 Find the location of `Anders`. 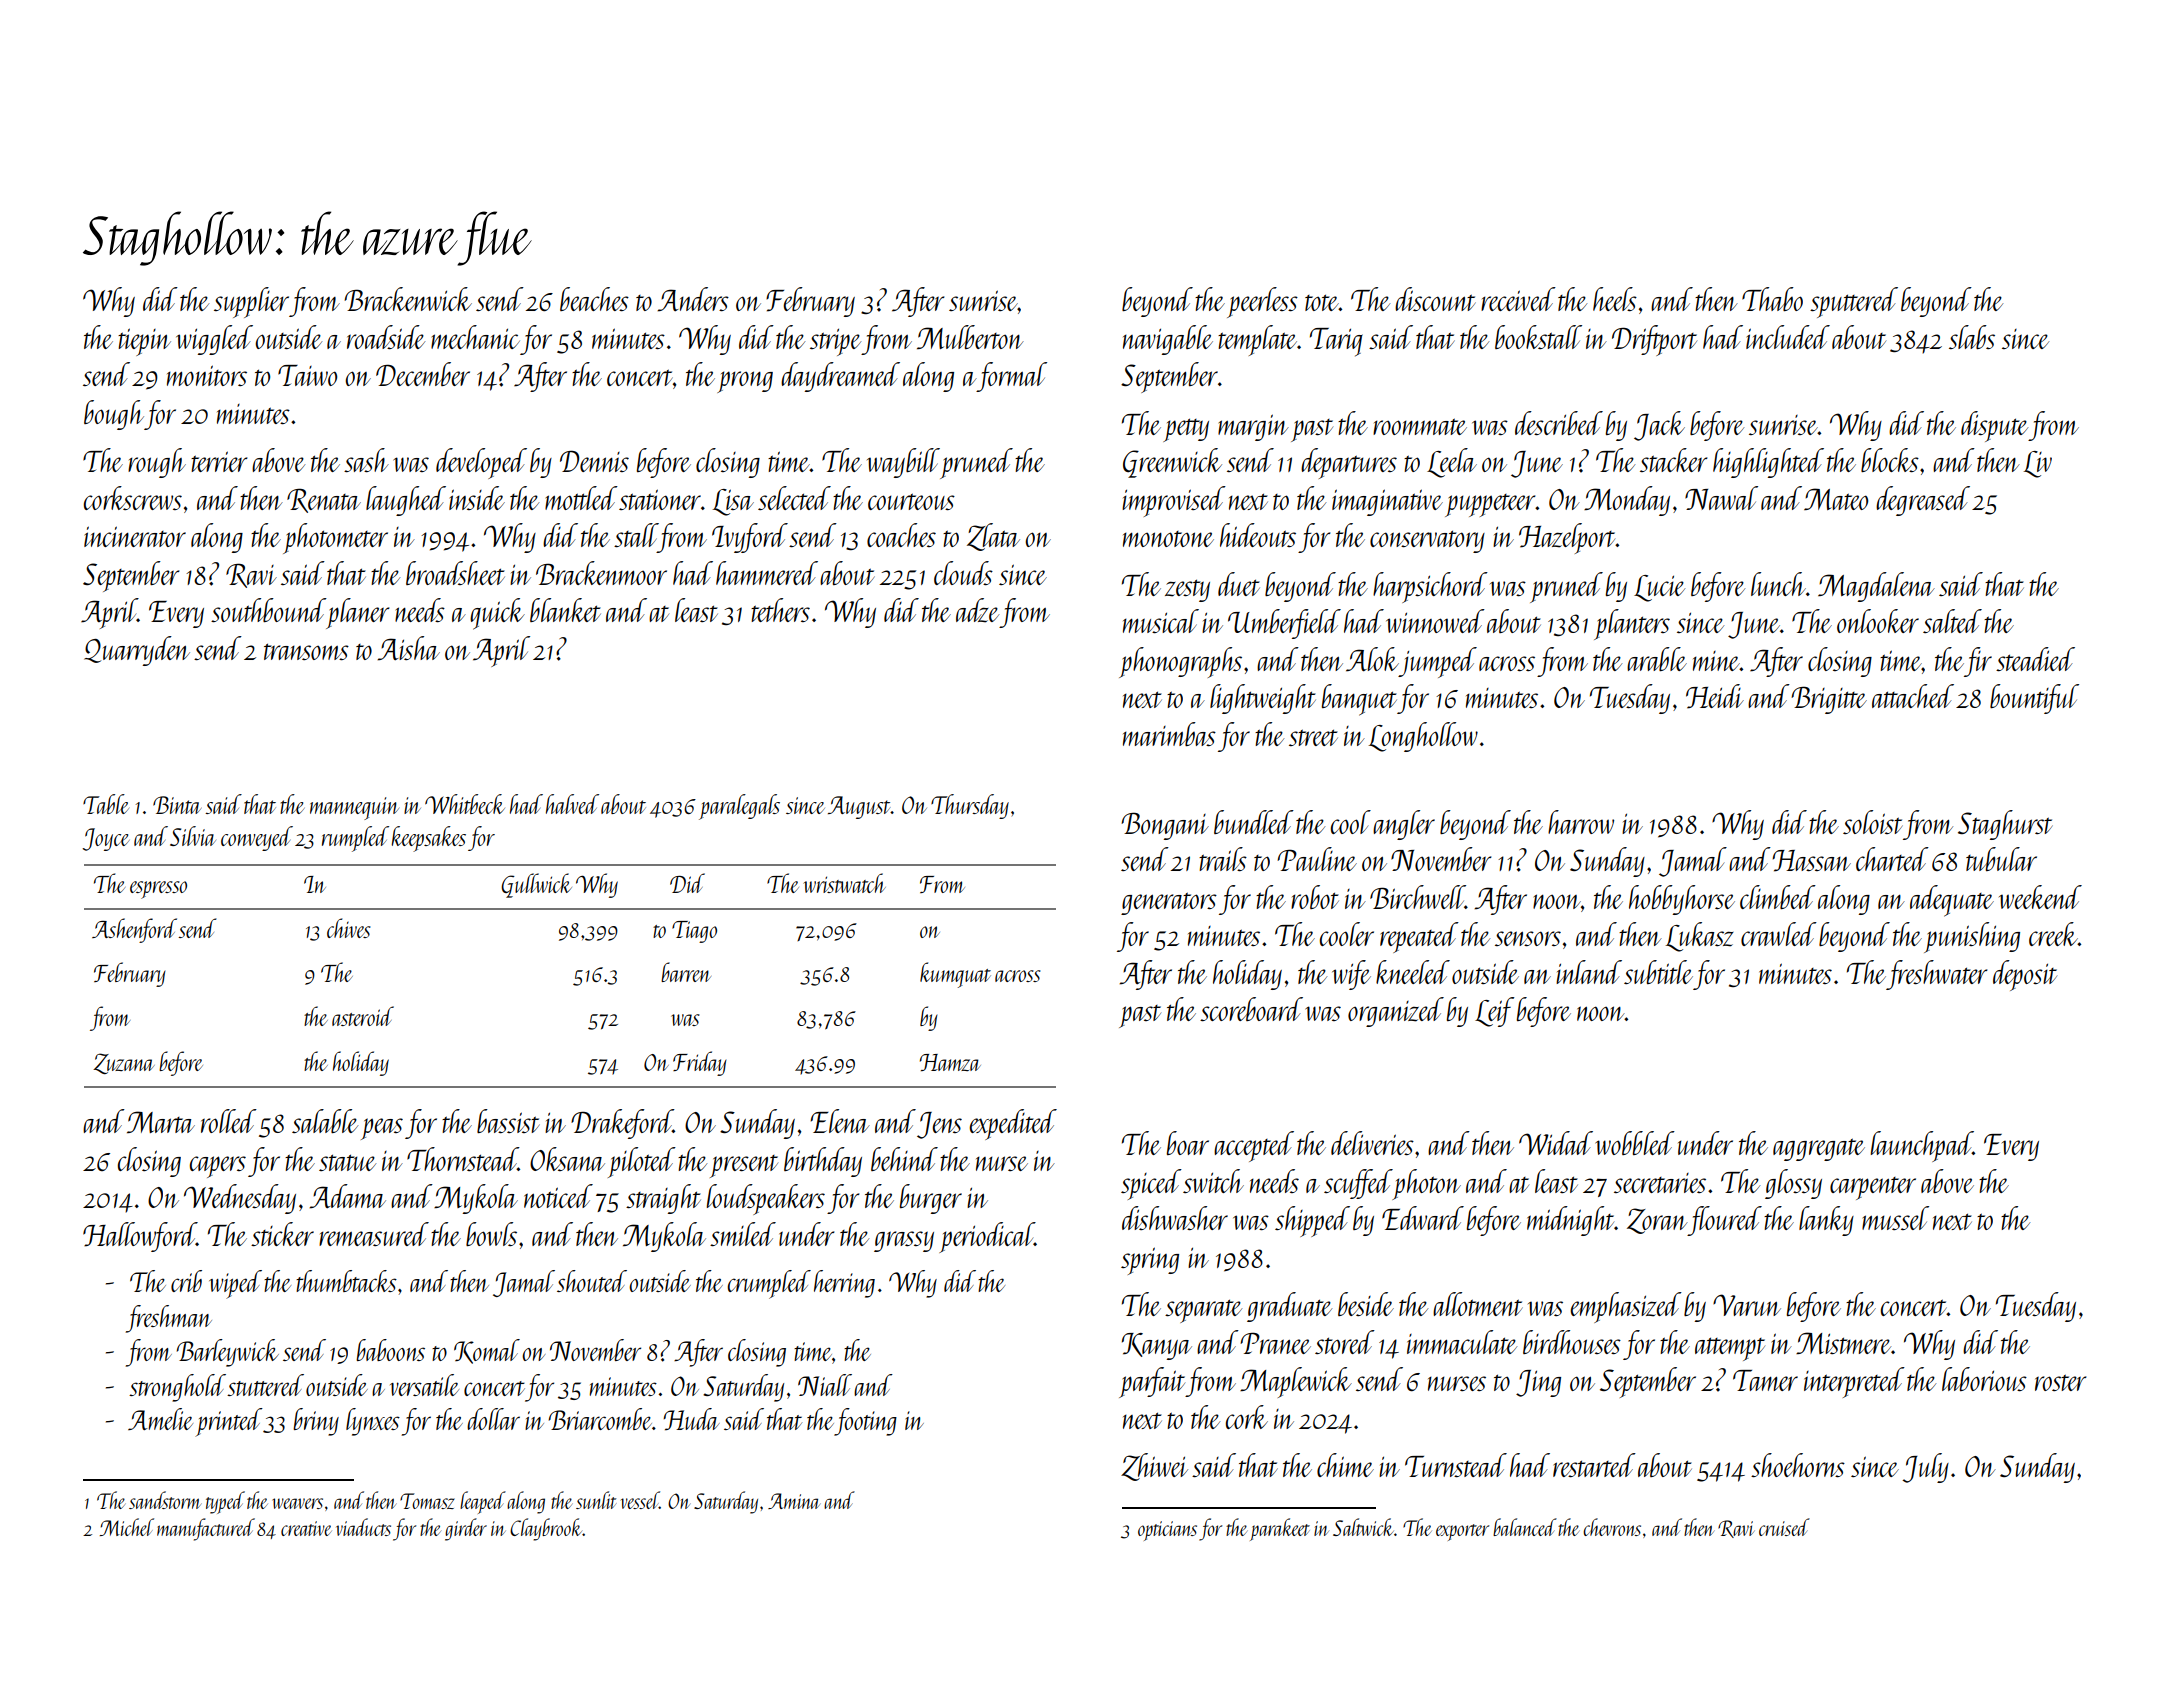

Anders is located at coordinates (693, 299).
